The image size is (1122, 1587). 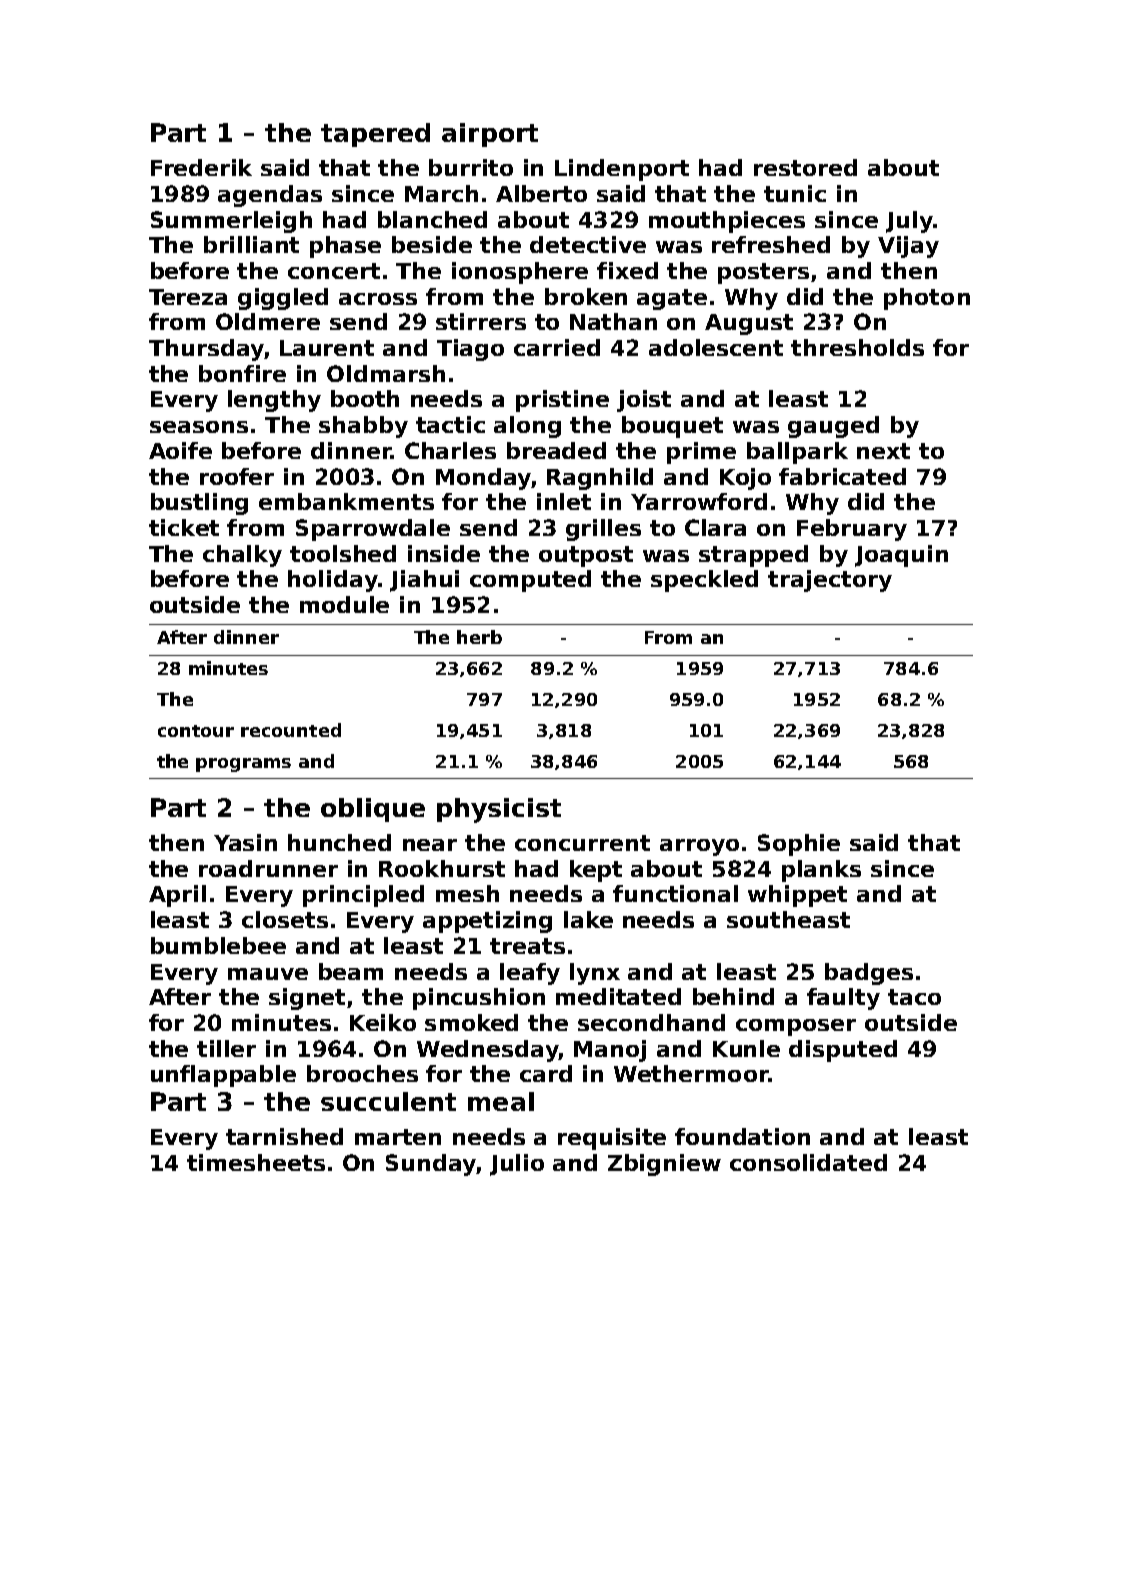 I want to click on bumblebee, so click(x=218, y=945).
